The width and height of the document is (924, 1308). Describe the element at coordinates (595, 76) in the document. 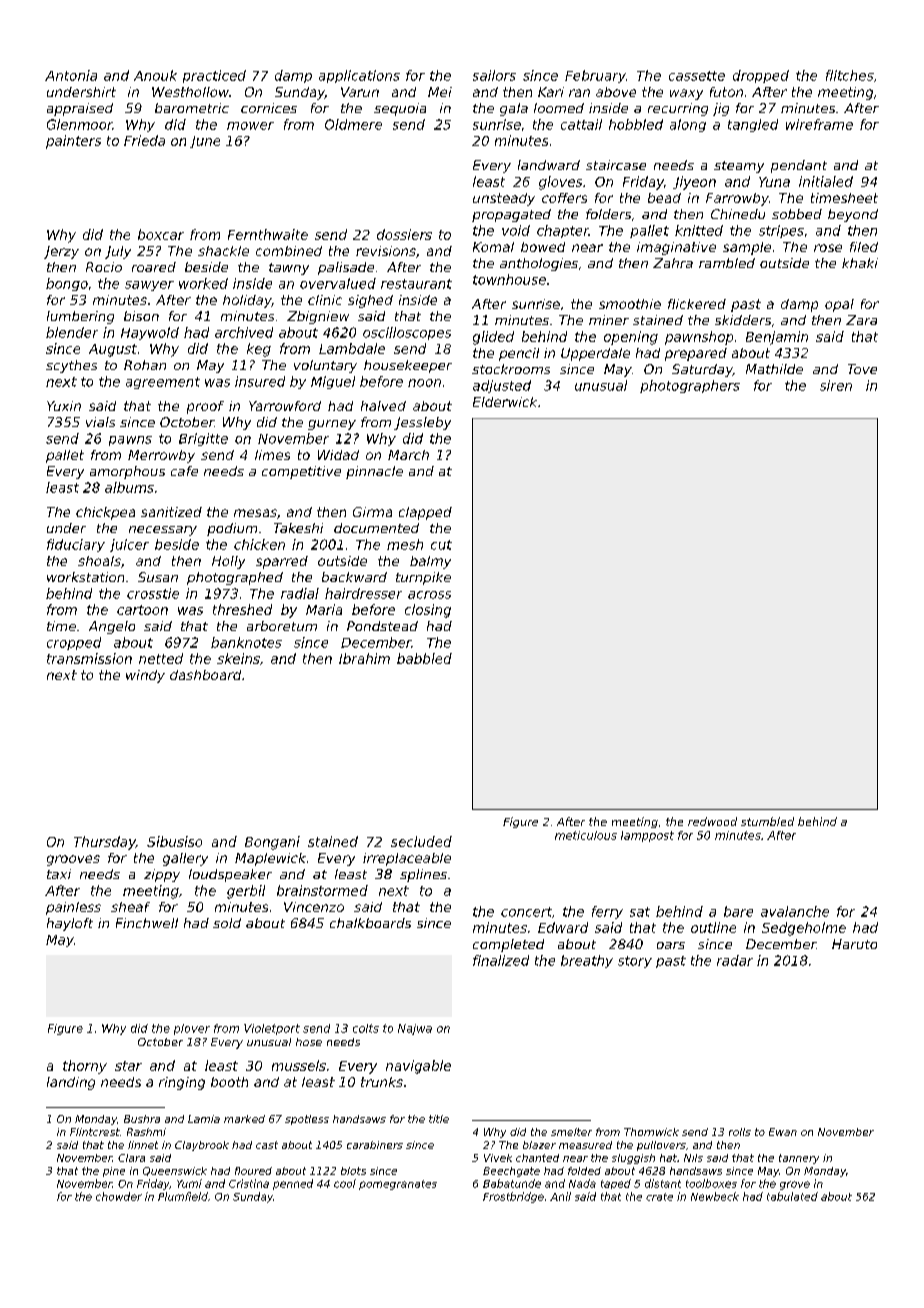

I see `February` at that location.
